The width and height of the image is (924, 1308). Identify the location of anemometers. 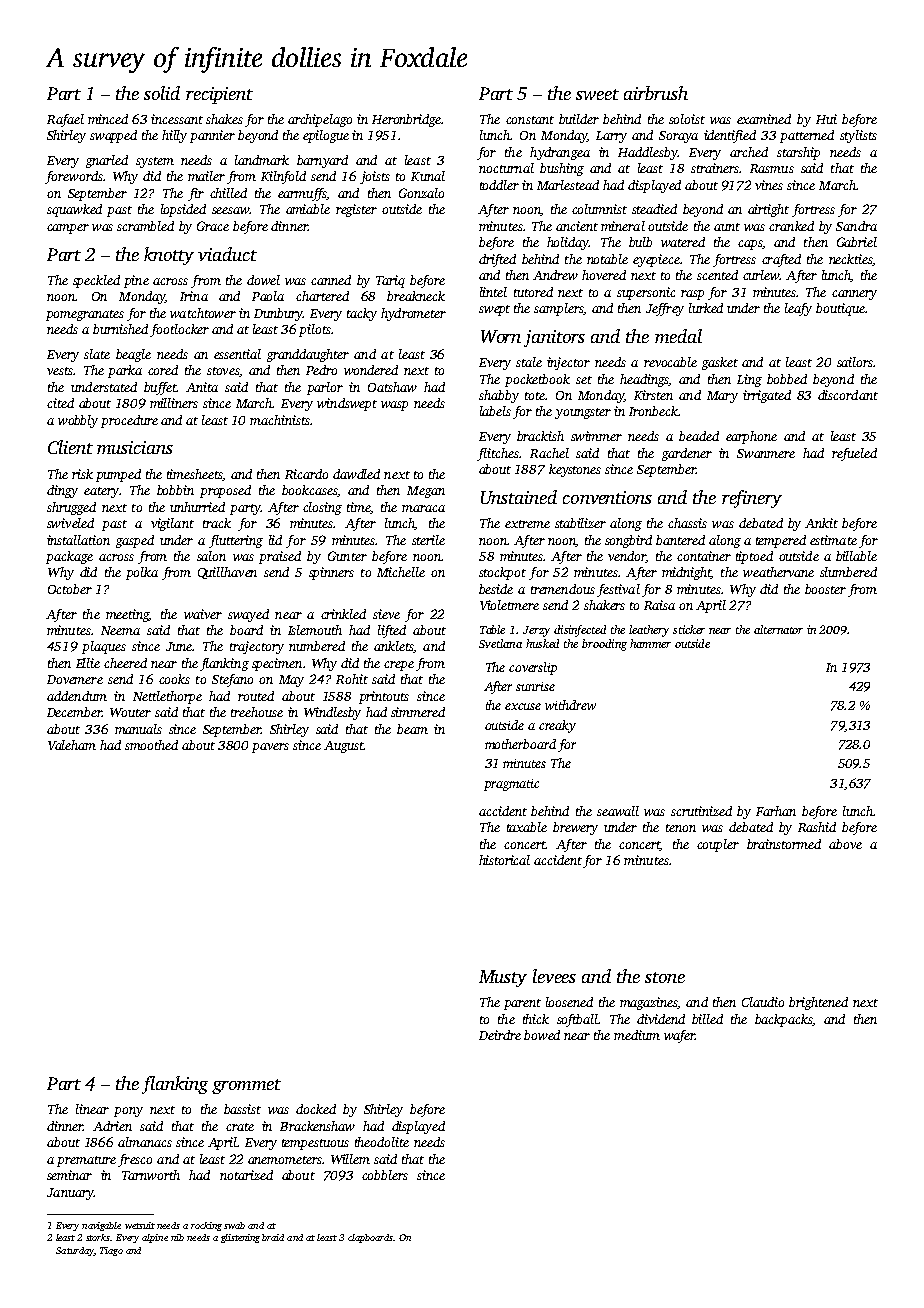
(285, 1160).
